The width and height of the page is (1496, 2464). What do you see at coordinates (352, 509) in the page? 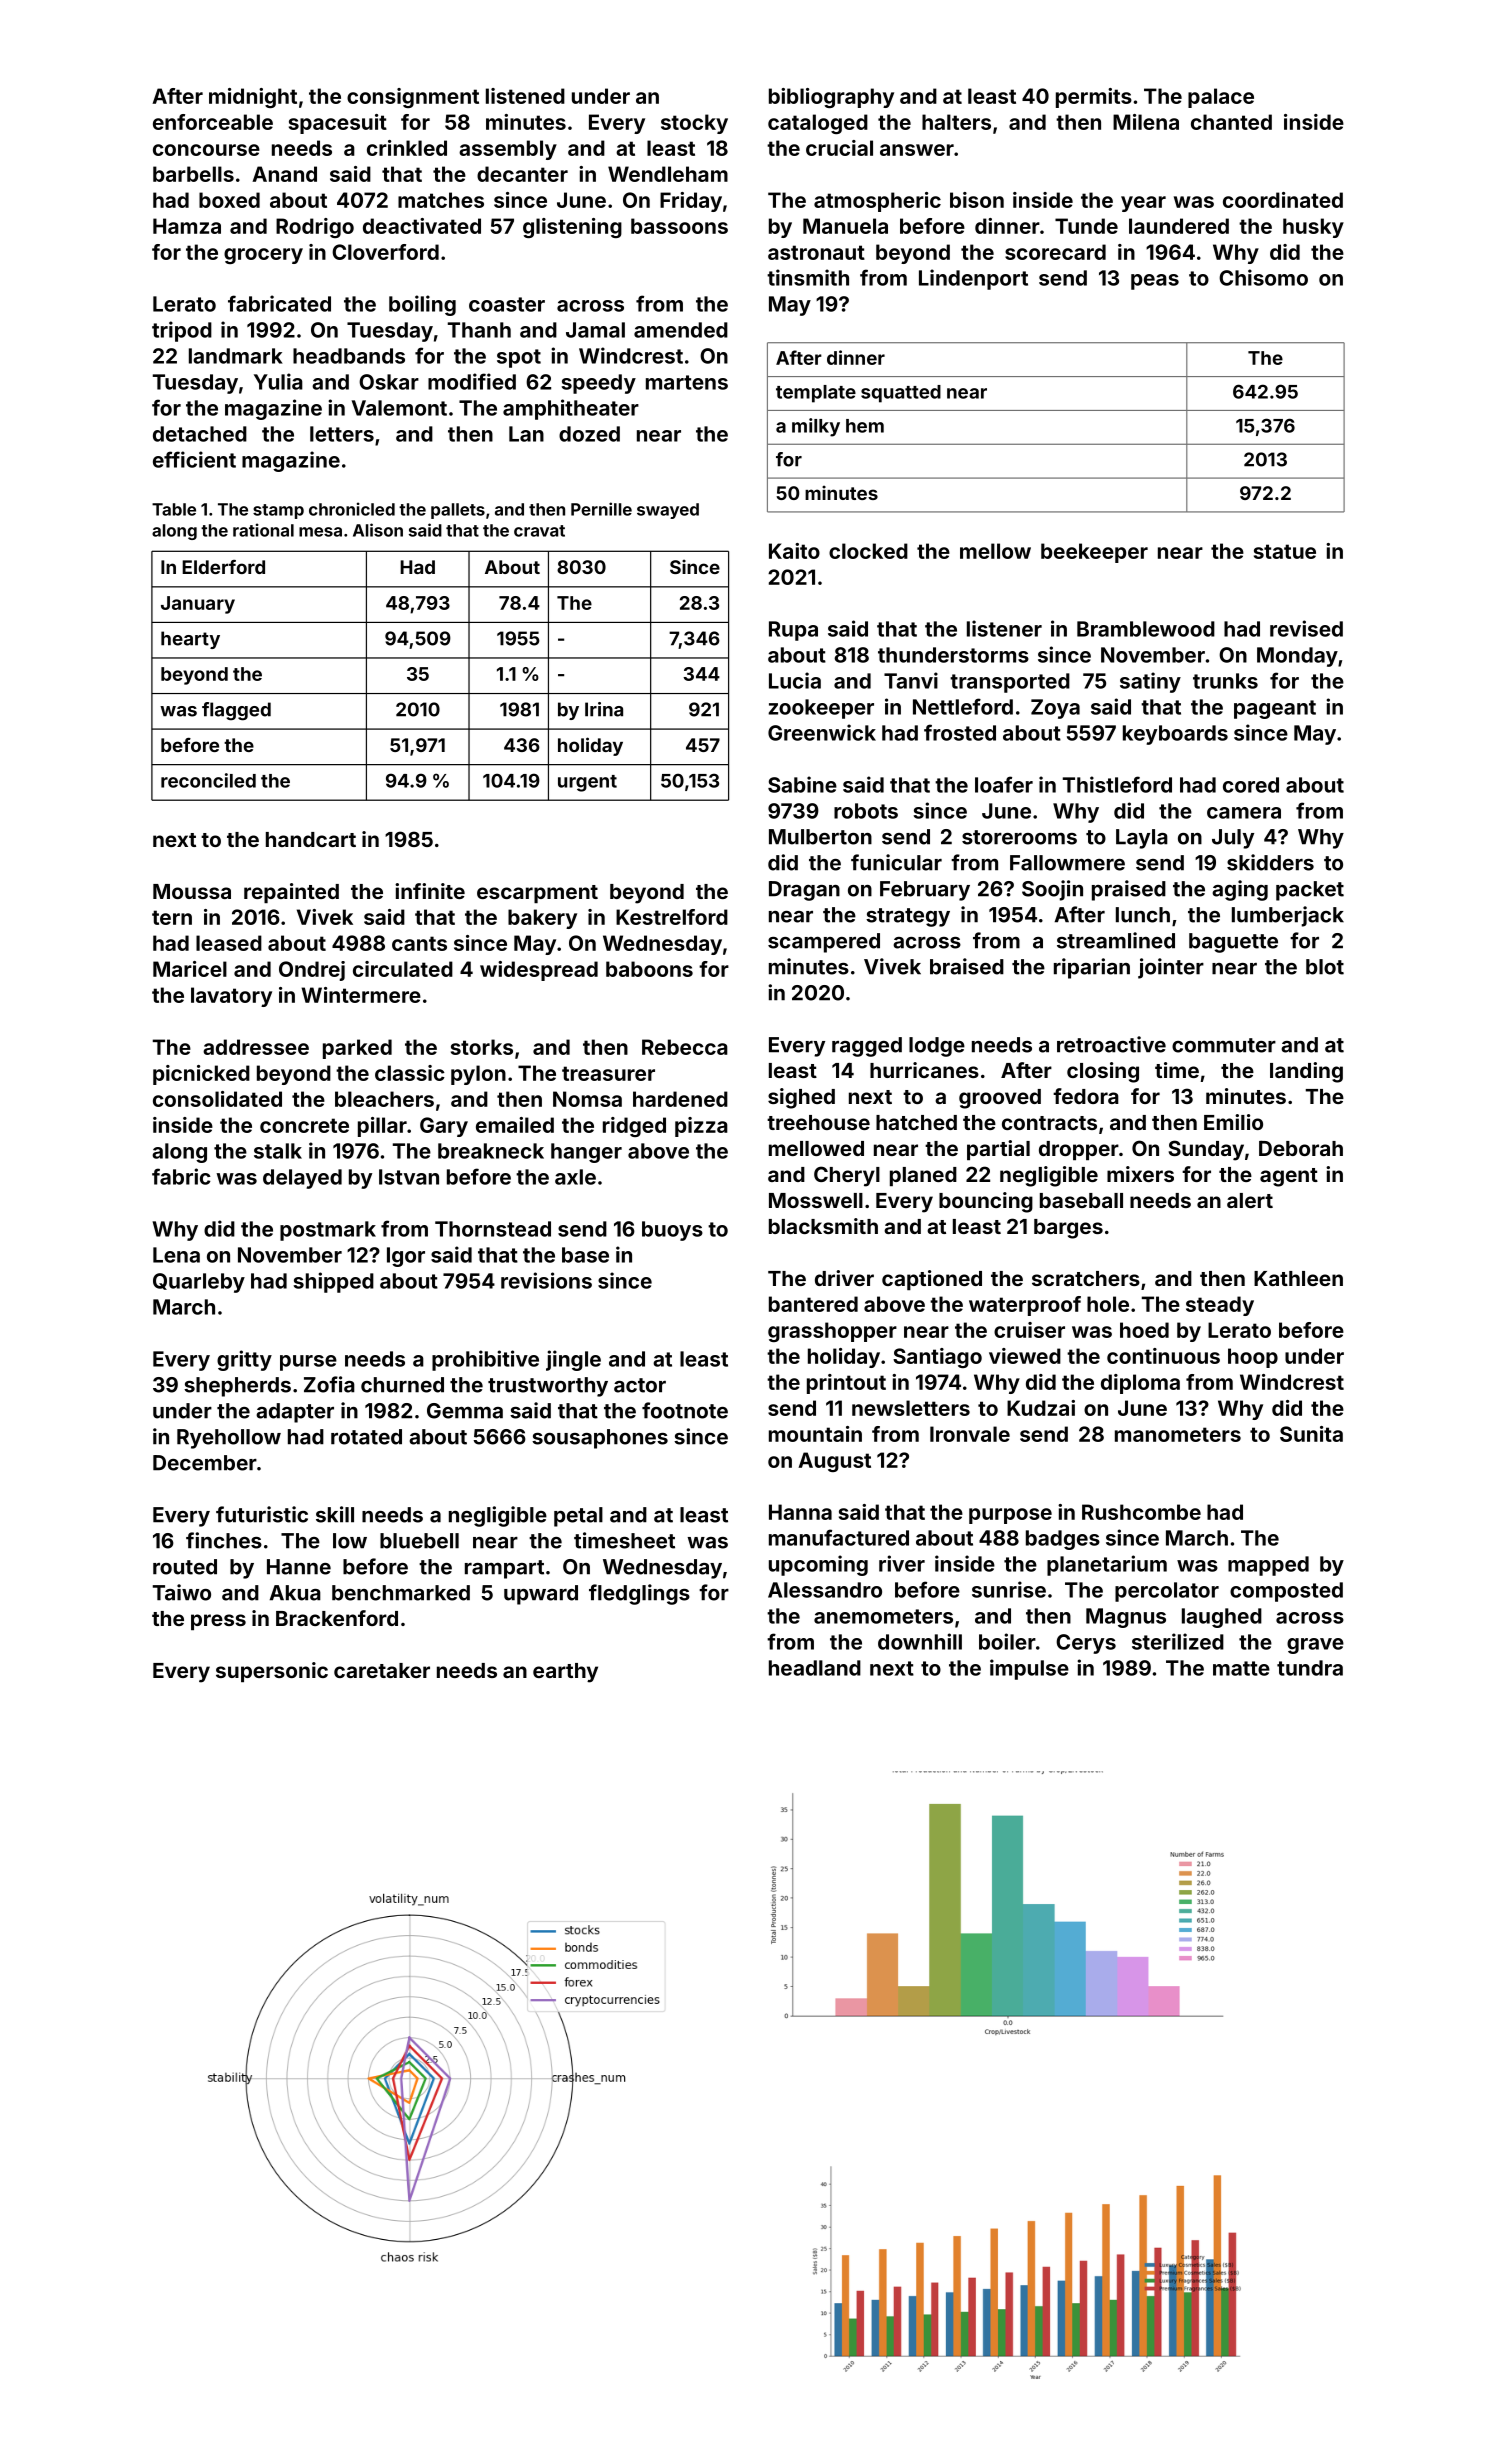
I see `chronicled` at bounding box center [352, 509].
